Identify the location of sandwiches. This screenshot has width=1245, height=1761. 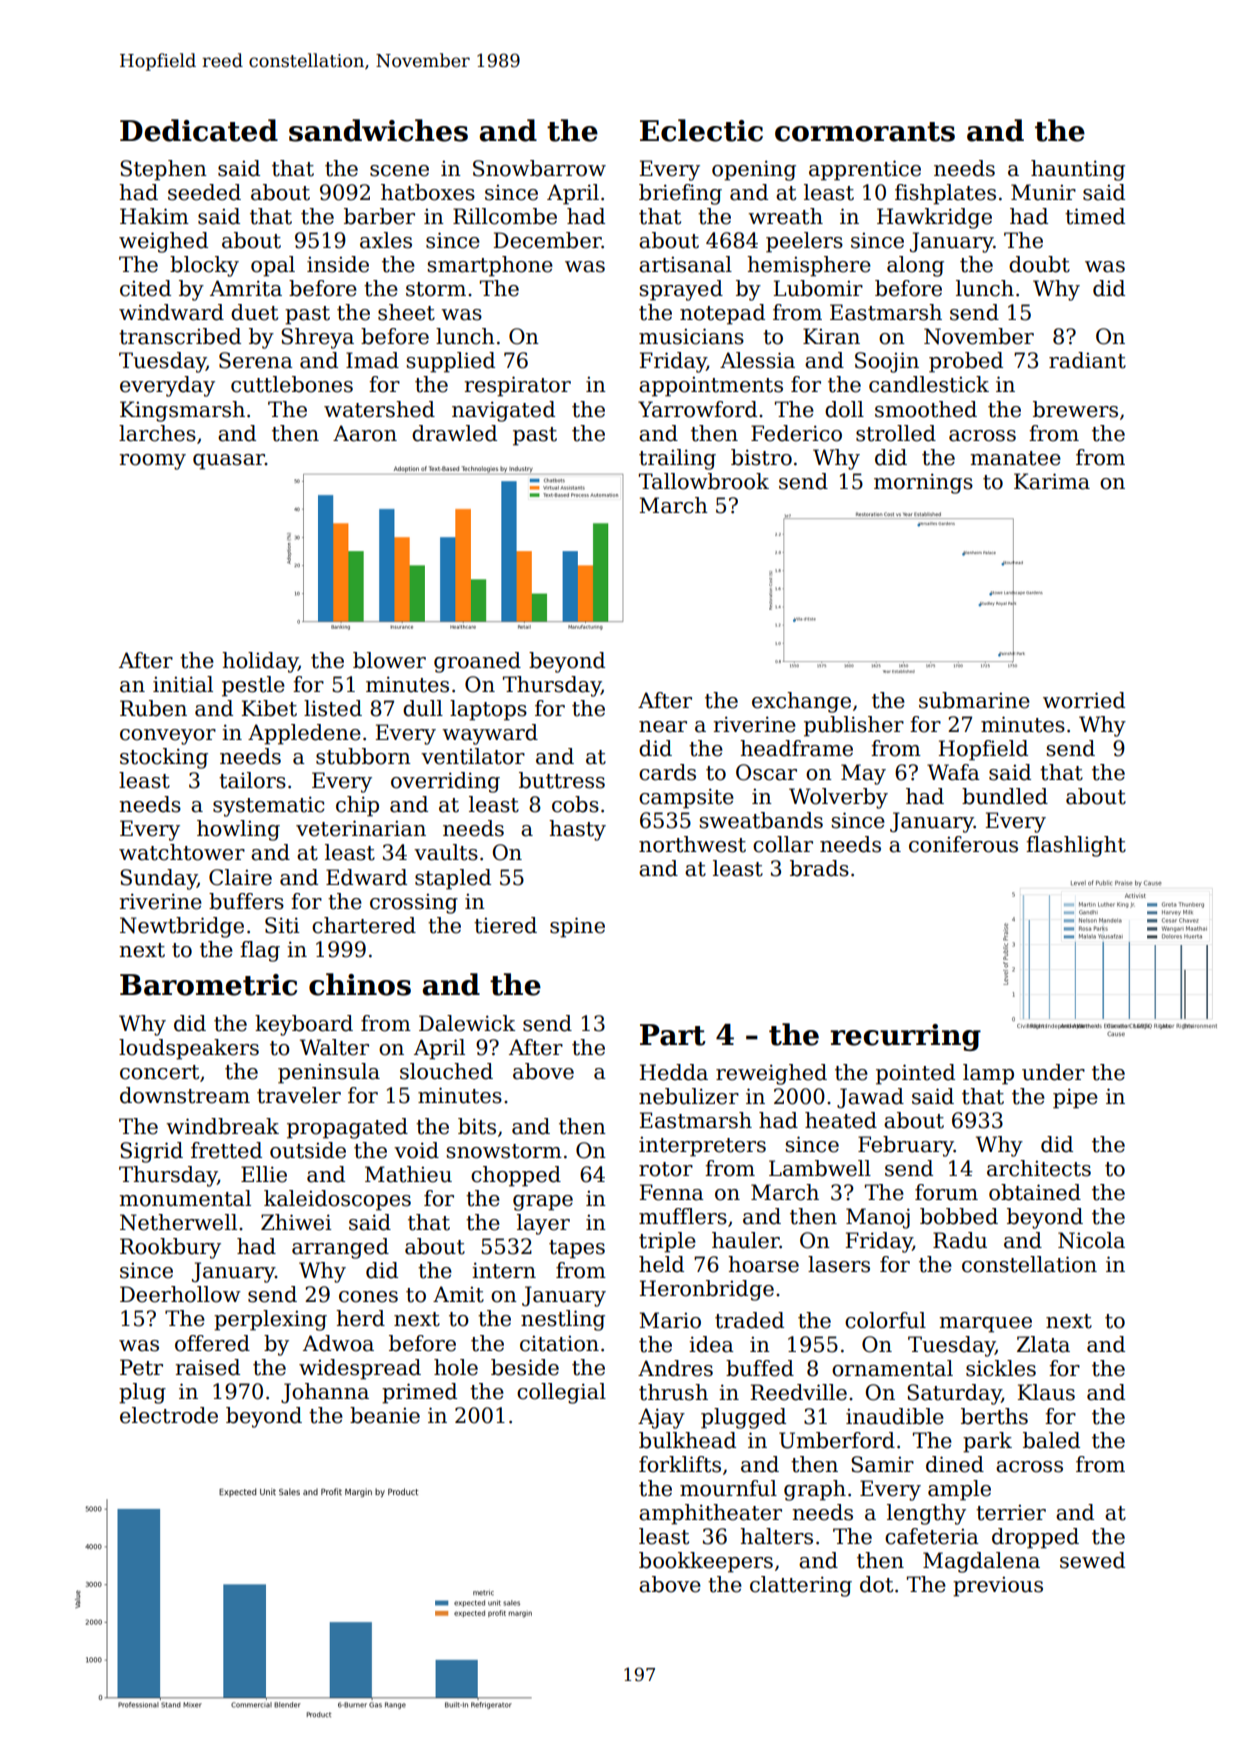
(378, 130).
